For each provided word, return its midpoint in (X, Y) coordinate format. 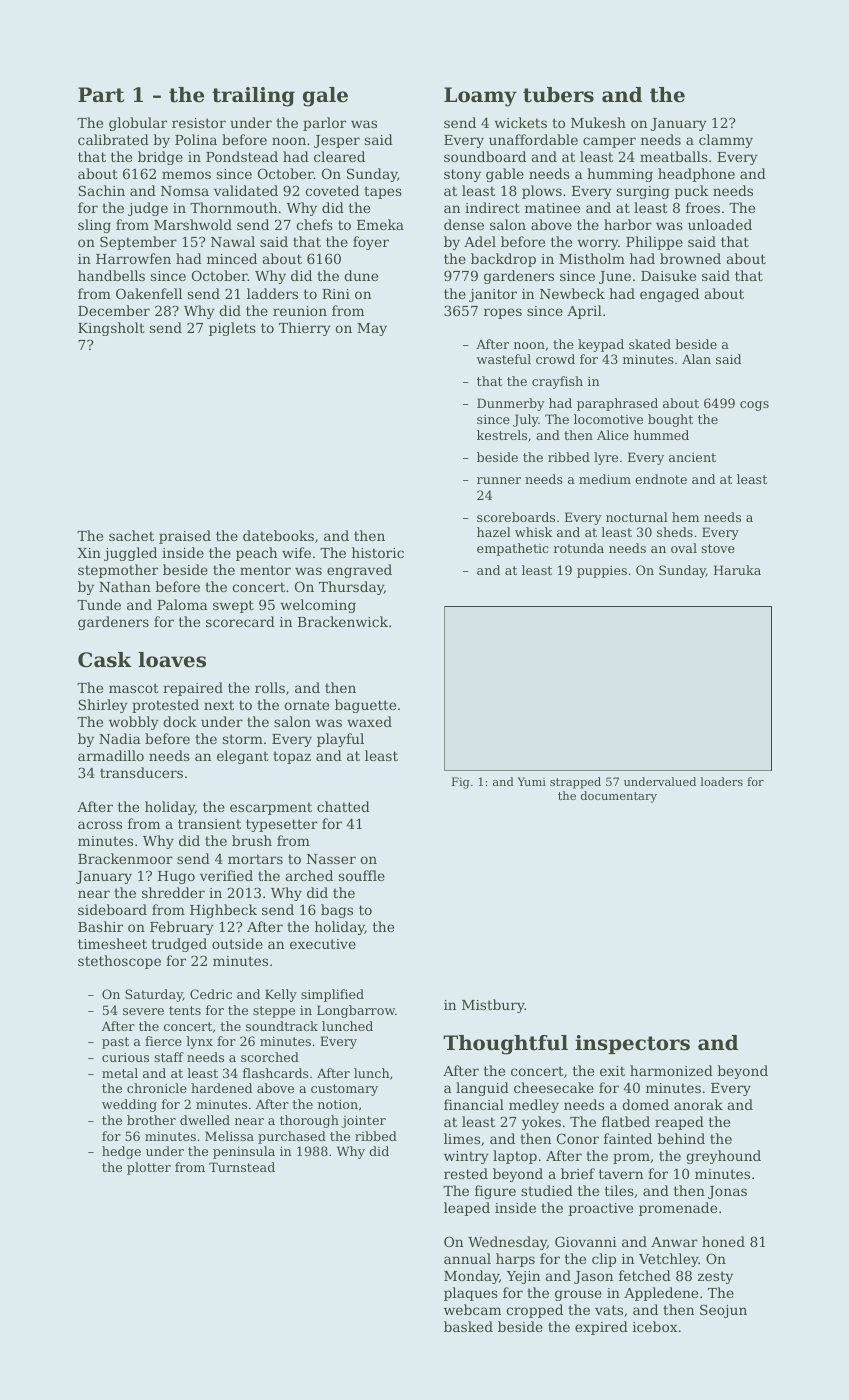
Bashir (100, 926)
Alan (696, 359)
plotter (149, 1168)
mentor (265, 570)
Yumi (531, 781)
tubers (558, 95)
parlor (324, 124)
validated (246, 190)
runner (499, 480)
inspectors (632, 1044)
